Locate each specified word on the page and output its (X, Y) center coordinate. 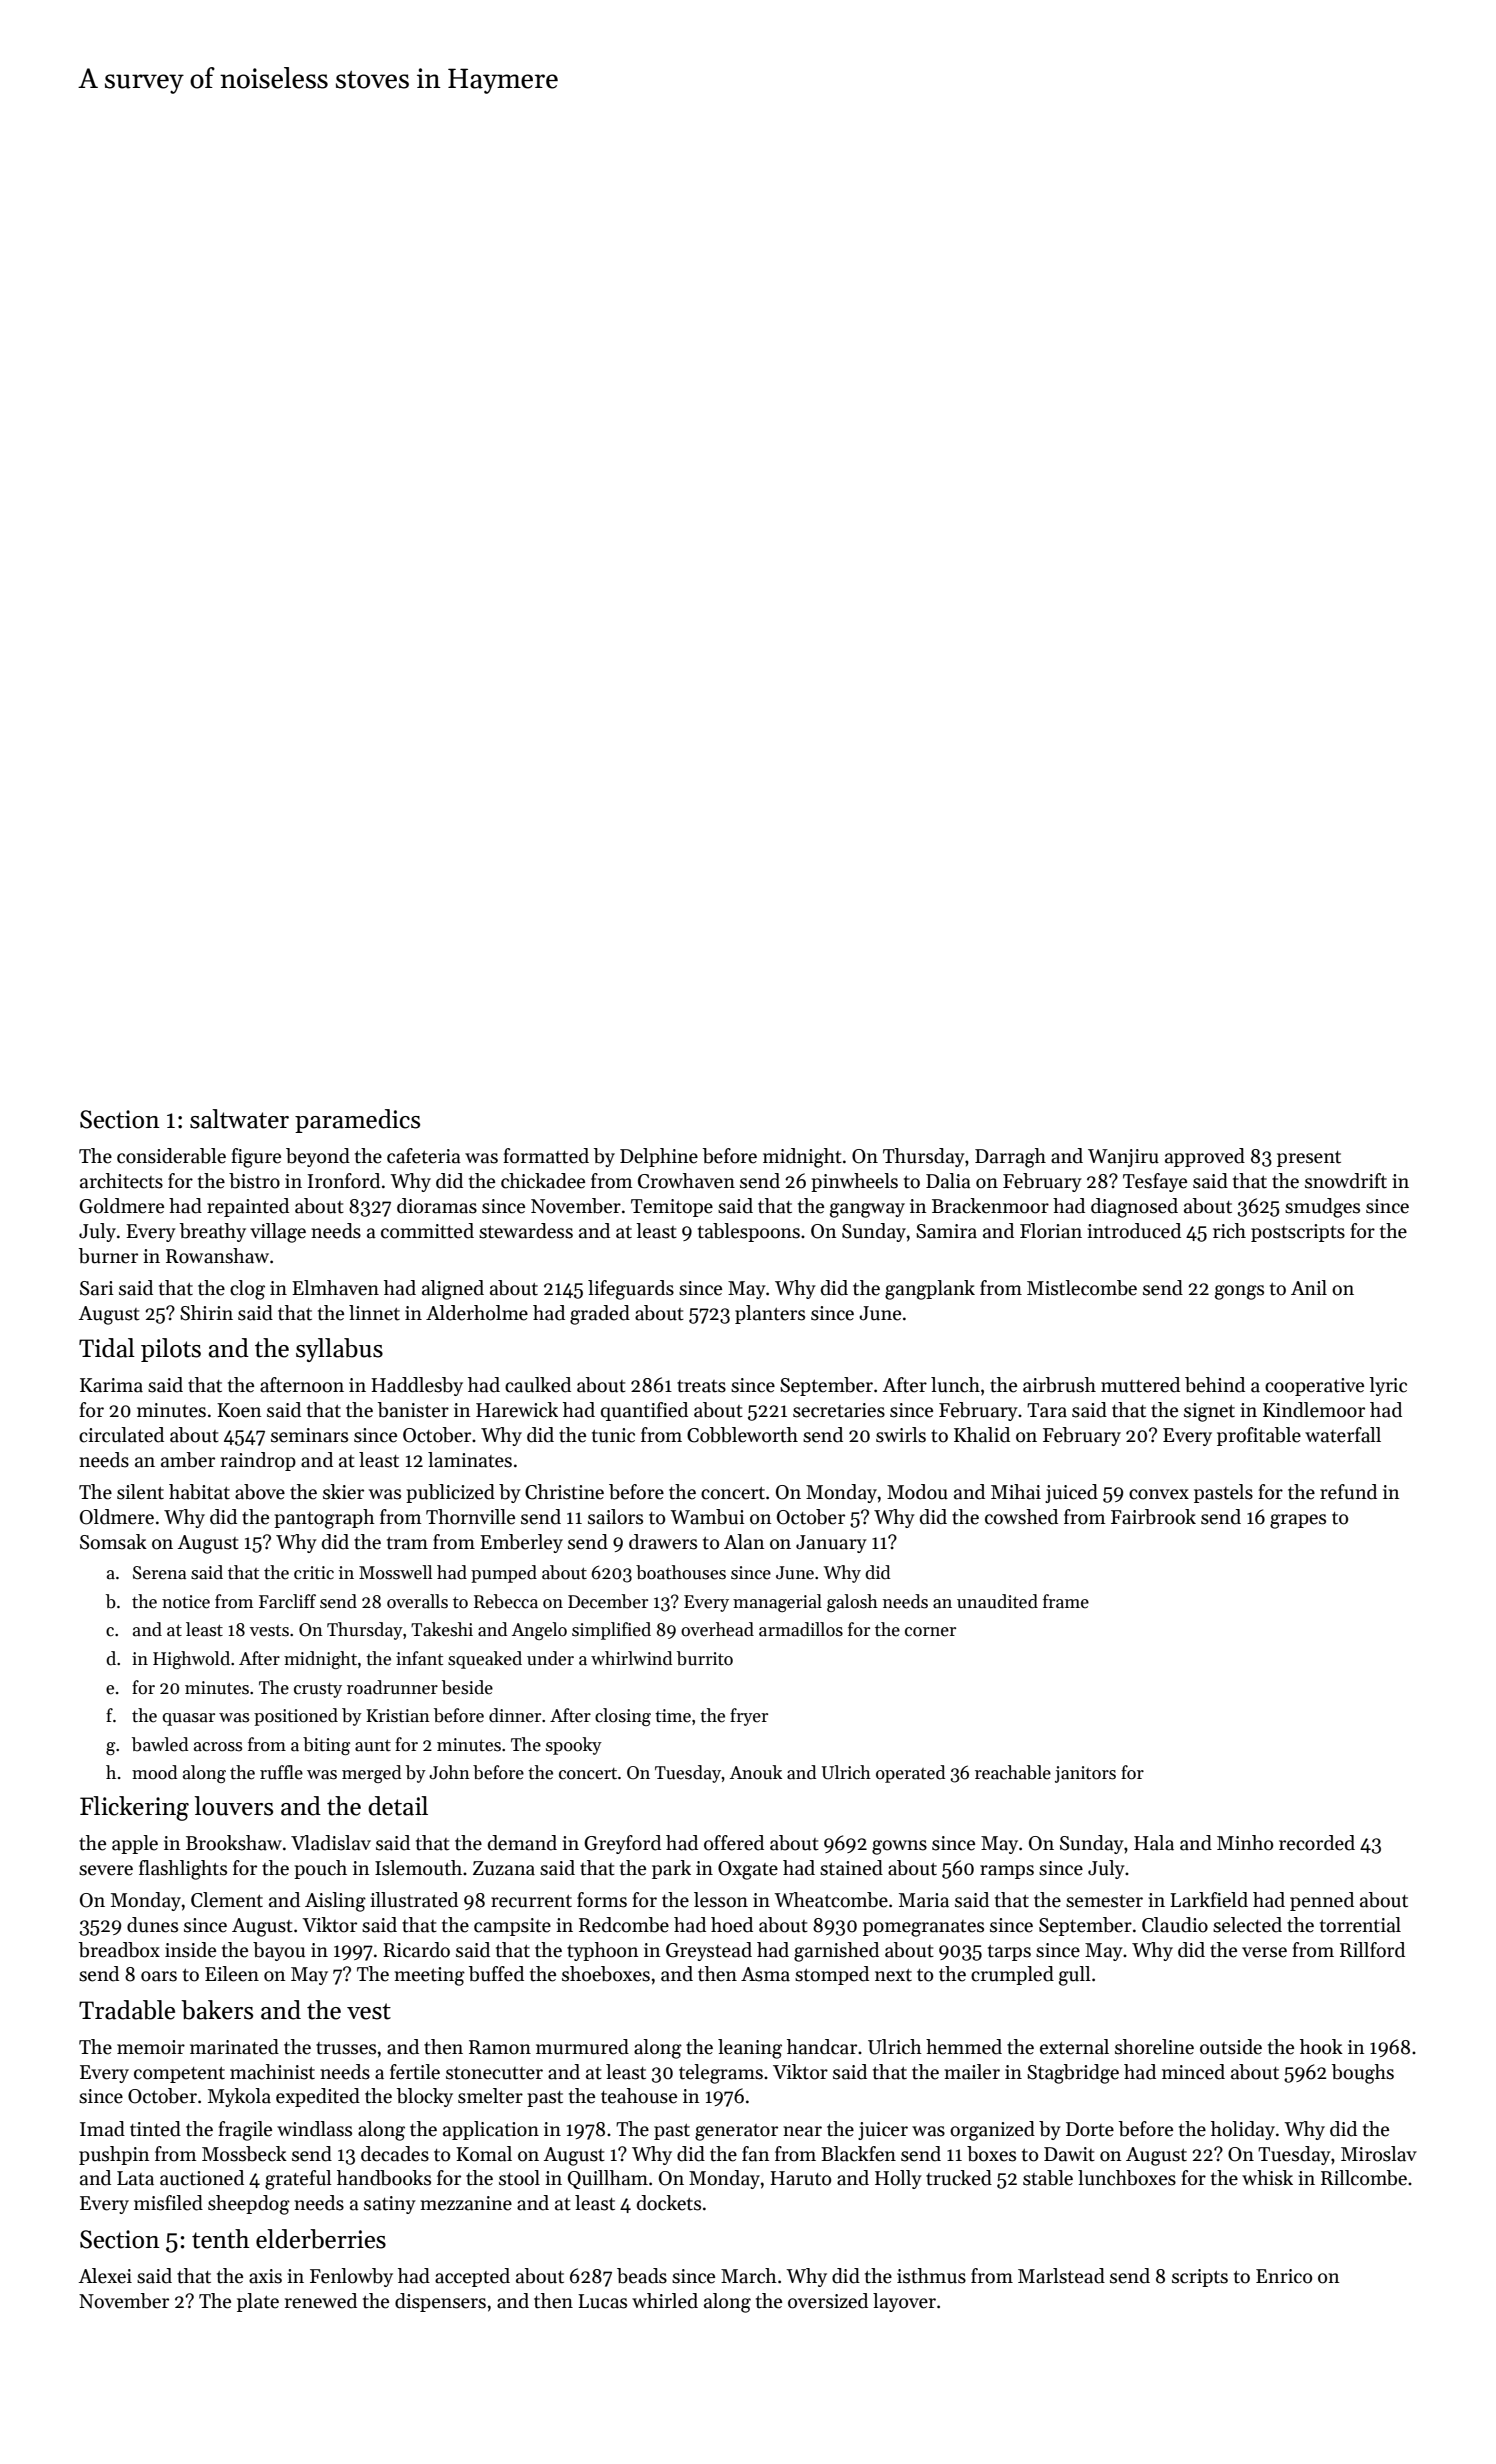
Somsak (113, 1542)
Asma (765, 1974)
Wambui (707, 1517)
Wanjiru (1123, 1158)
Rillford (1372, 1950)
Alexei (105, 2276)
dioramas (437, 1206)
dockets (669, 2203)
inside (190, 1950)
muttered (1140, 1385)
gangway (867, 1210)
